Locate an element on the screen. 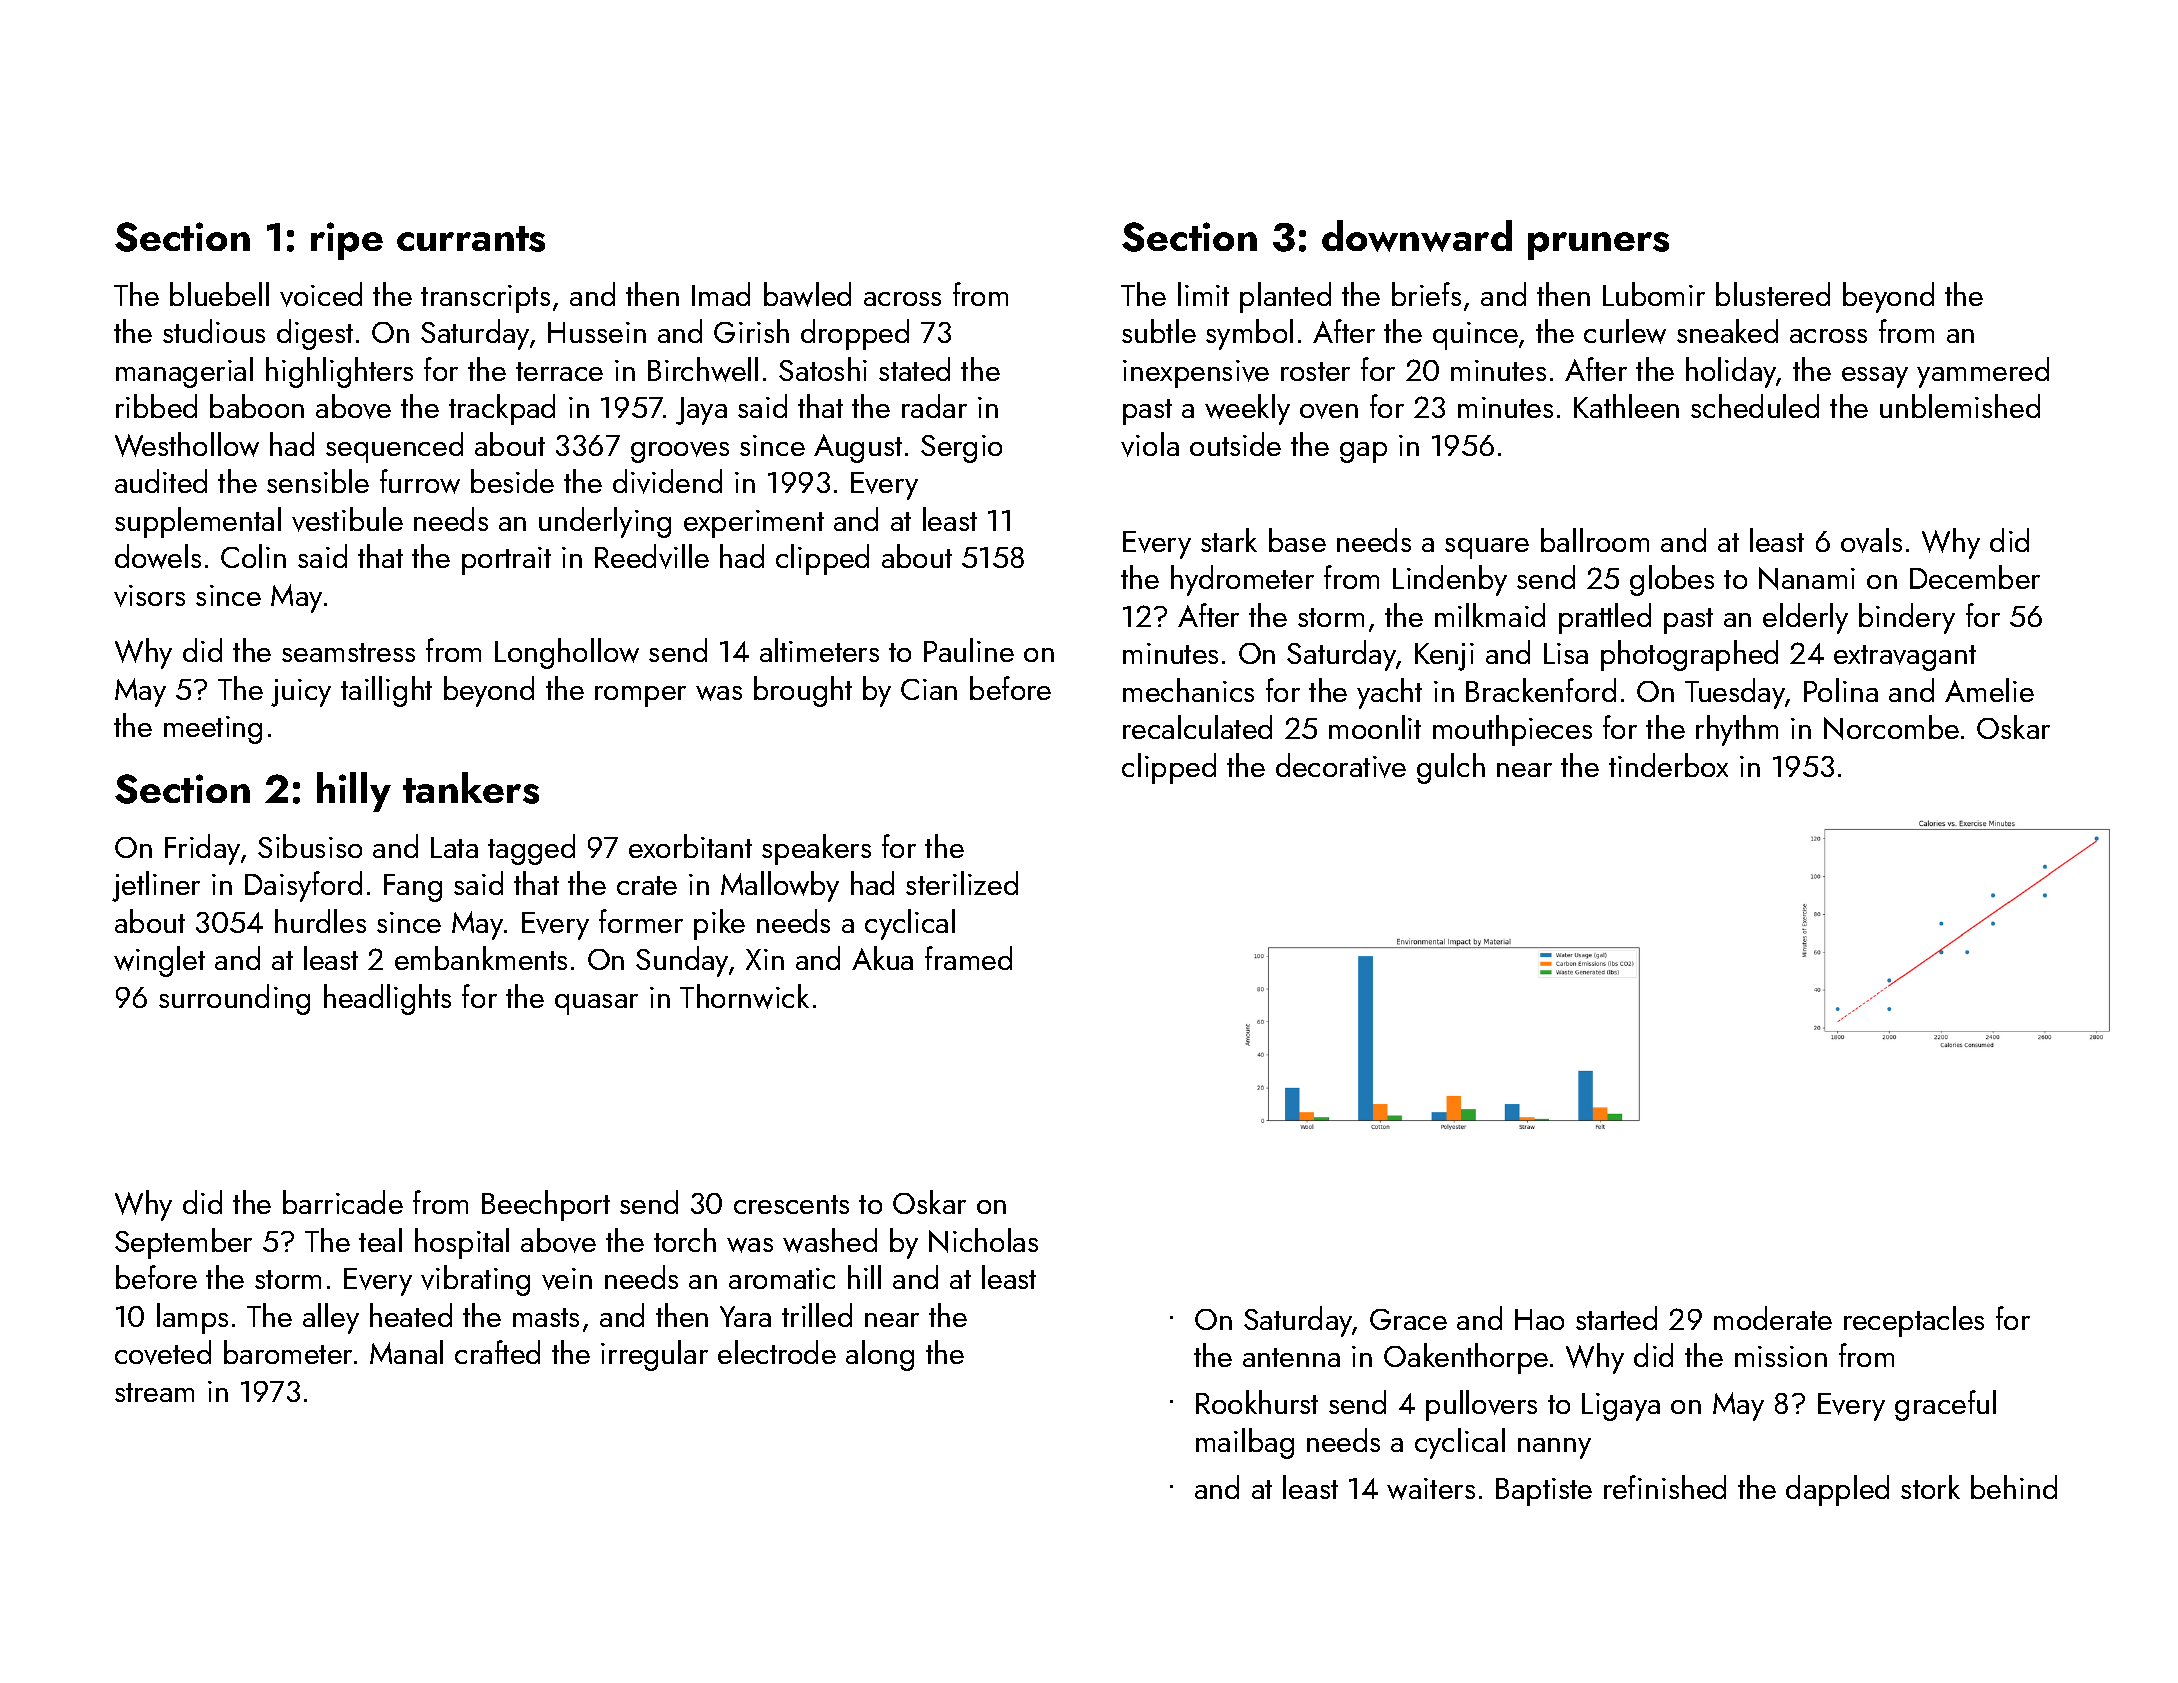  framed is located at coordinates (968, 958).
